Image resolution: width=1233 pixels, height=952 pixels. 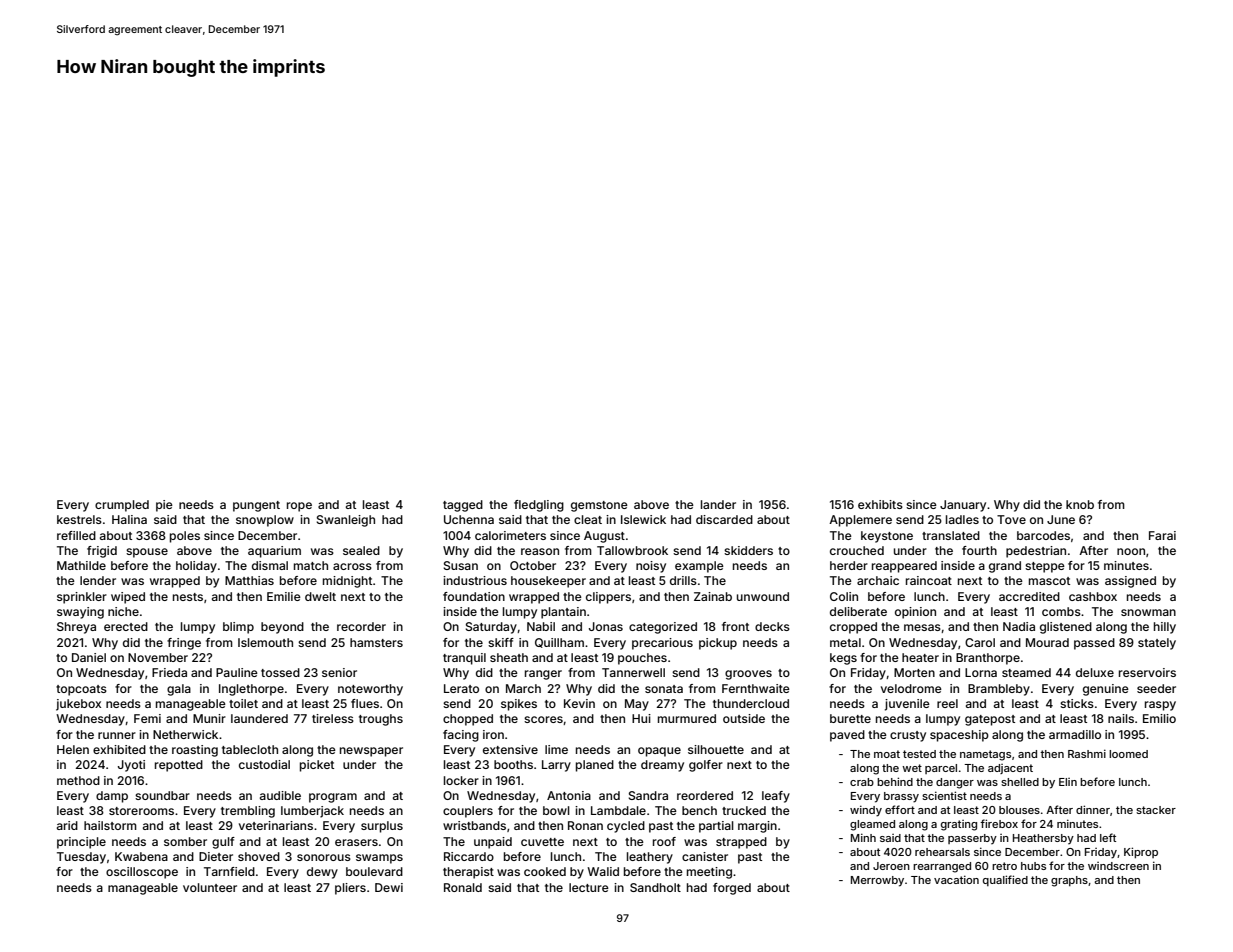 What do you see at coordinates (1068, 782) in the screenshot?
I see `Elin` at bounding box center [1068, 782].
